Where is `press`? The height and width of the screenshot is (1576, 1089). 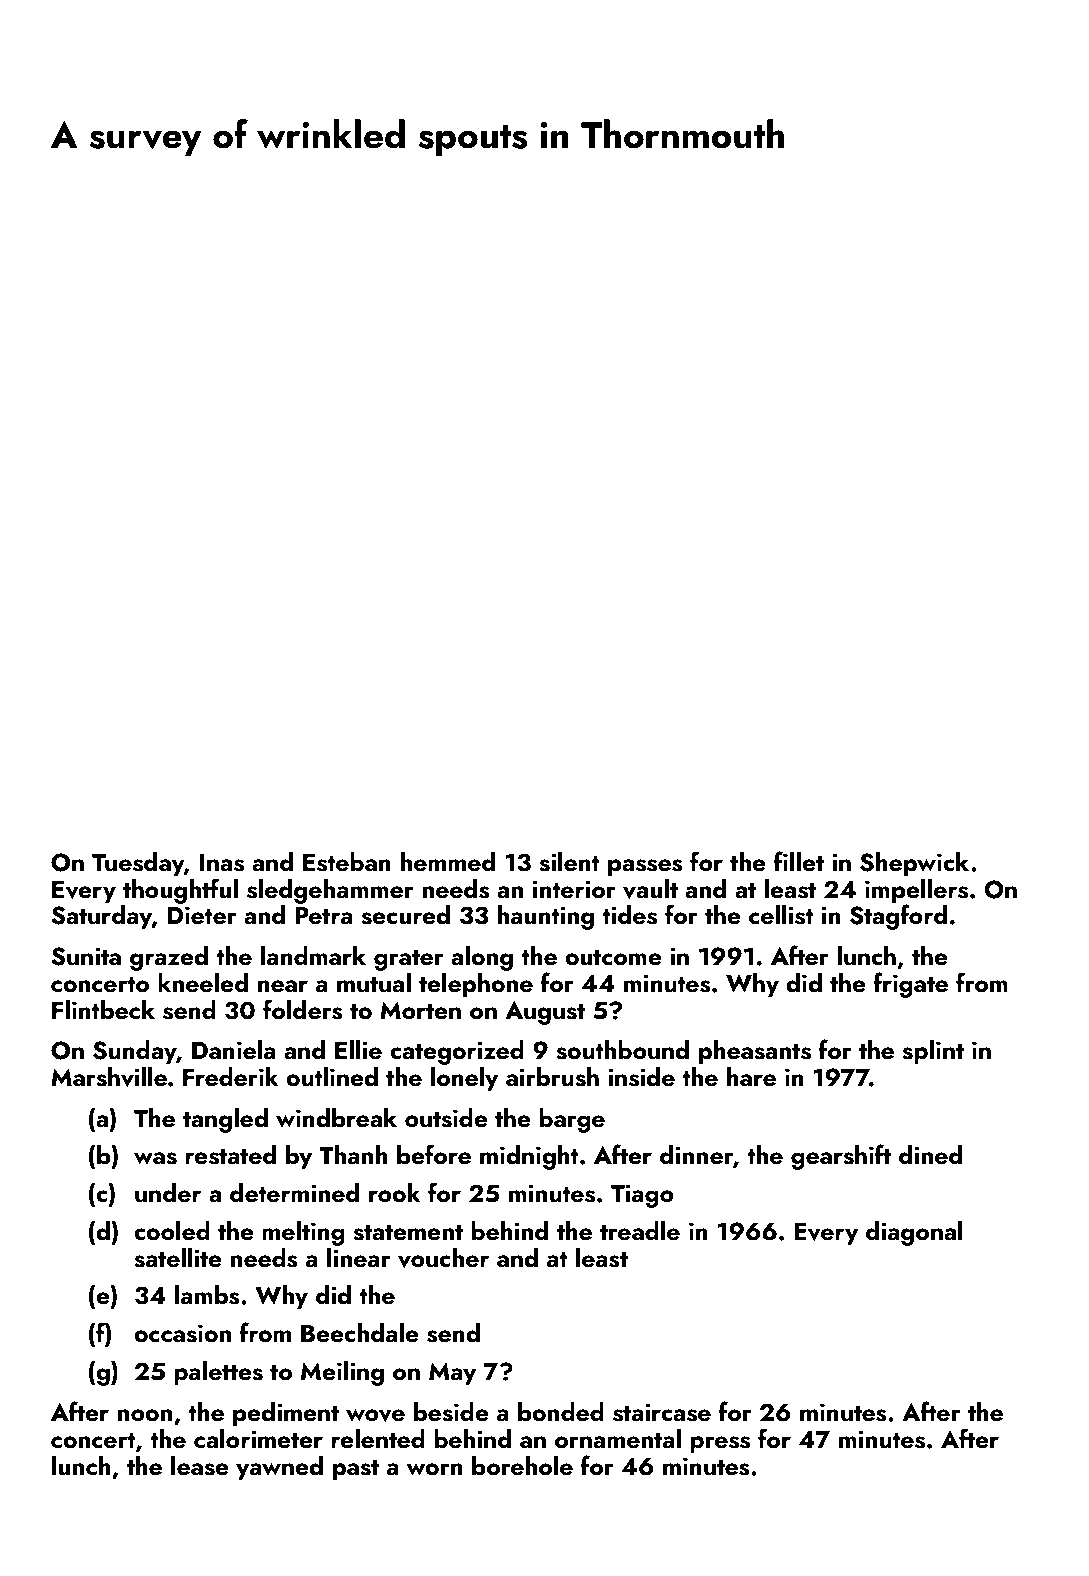
press is located at coordinates (720, 1445).
